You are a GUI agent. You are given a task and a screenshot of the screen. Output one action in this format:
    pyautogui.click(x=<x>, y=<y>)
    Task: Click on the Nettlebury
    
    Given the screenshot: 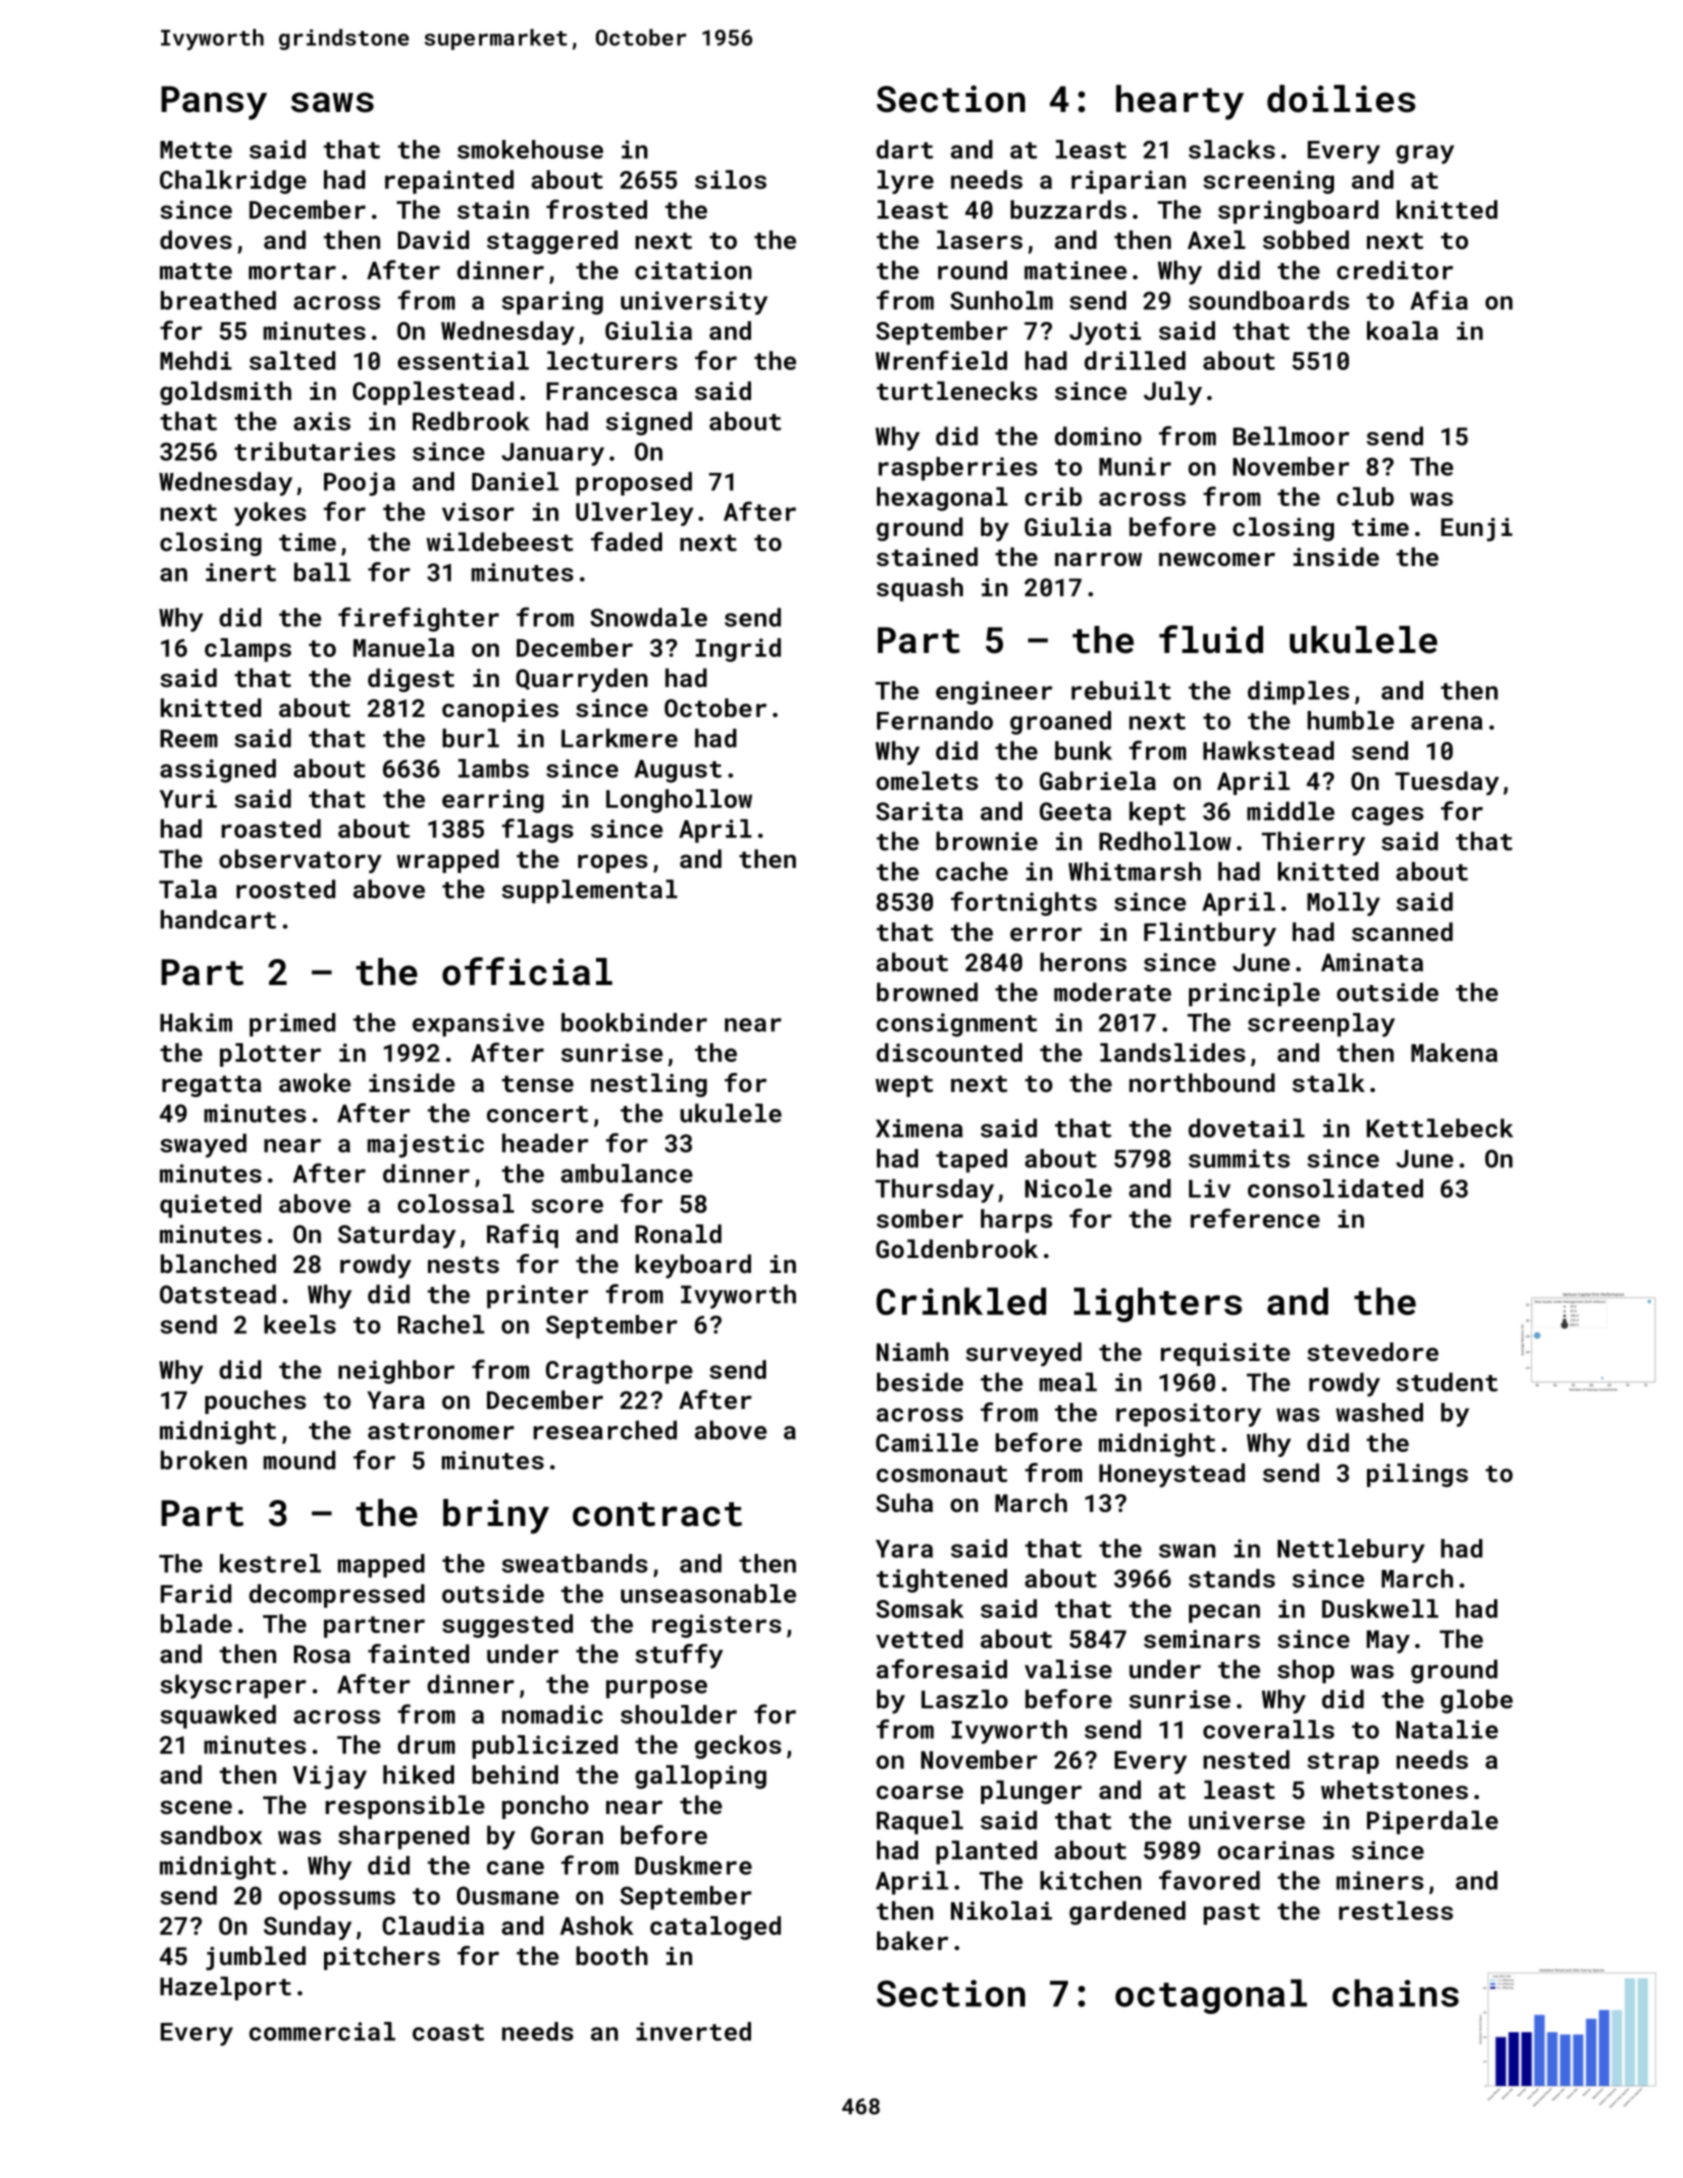 What is the action you would take?
    pyautogui.click(x=1351, y=1551)
